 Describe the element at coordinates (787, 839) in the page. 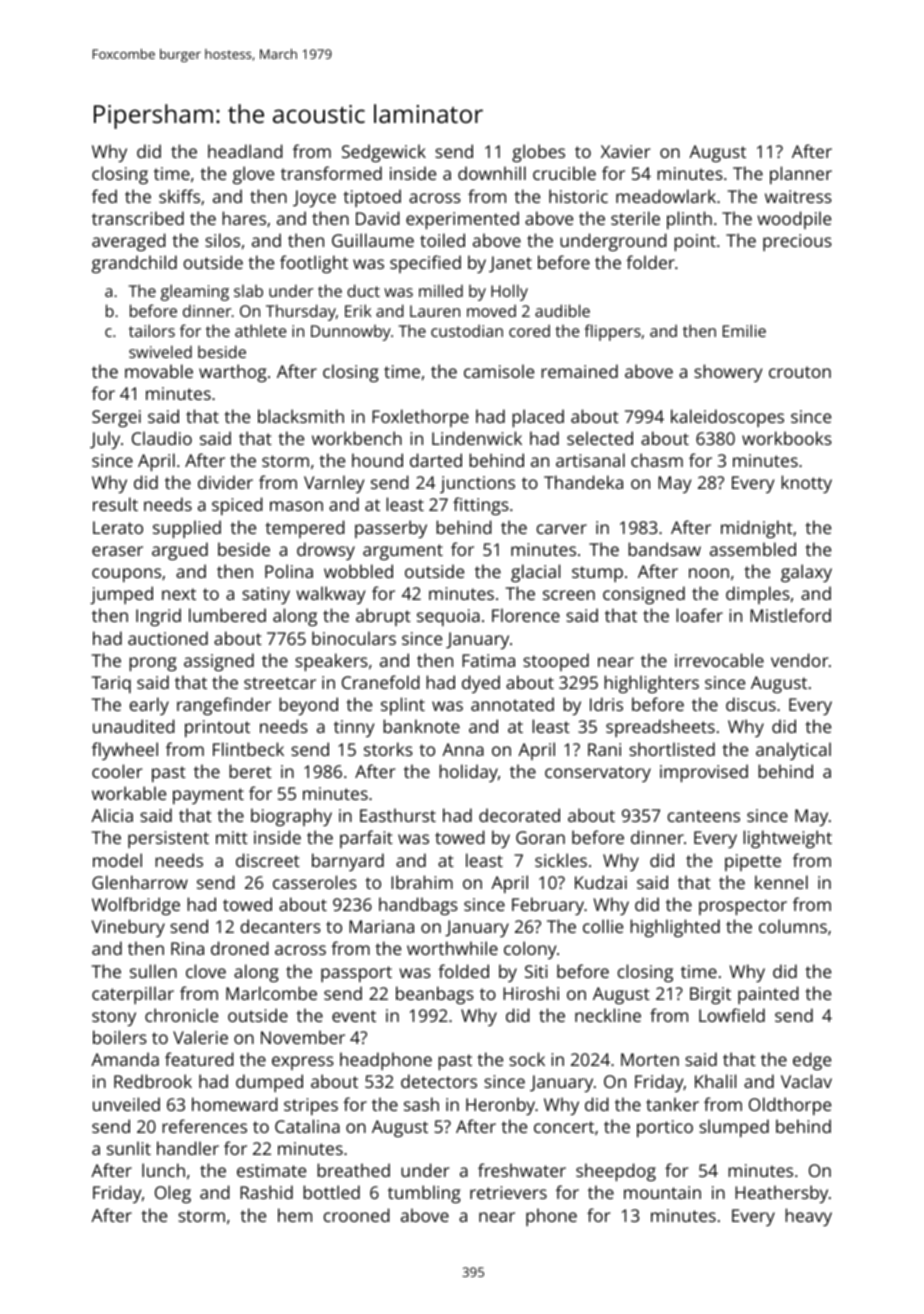

I see `lightweight` at that location.
